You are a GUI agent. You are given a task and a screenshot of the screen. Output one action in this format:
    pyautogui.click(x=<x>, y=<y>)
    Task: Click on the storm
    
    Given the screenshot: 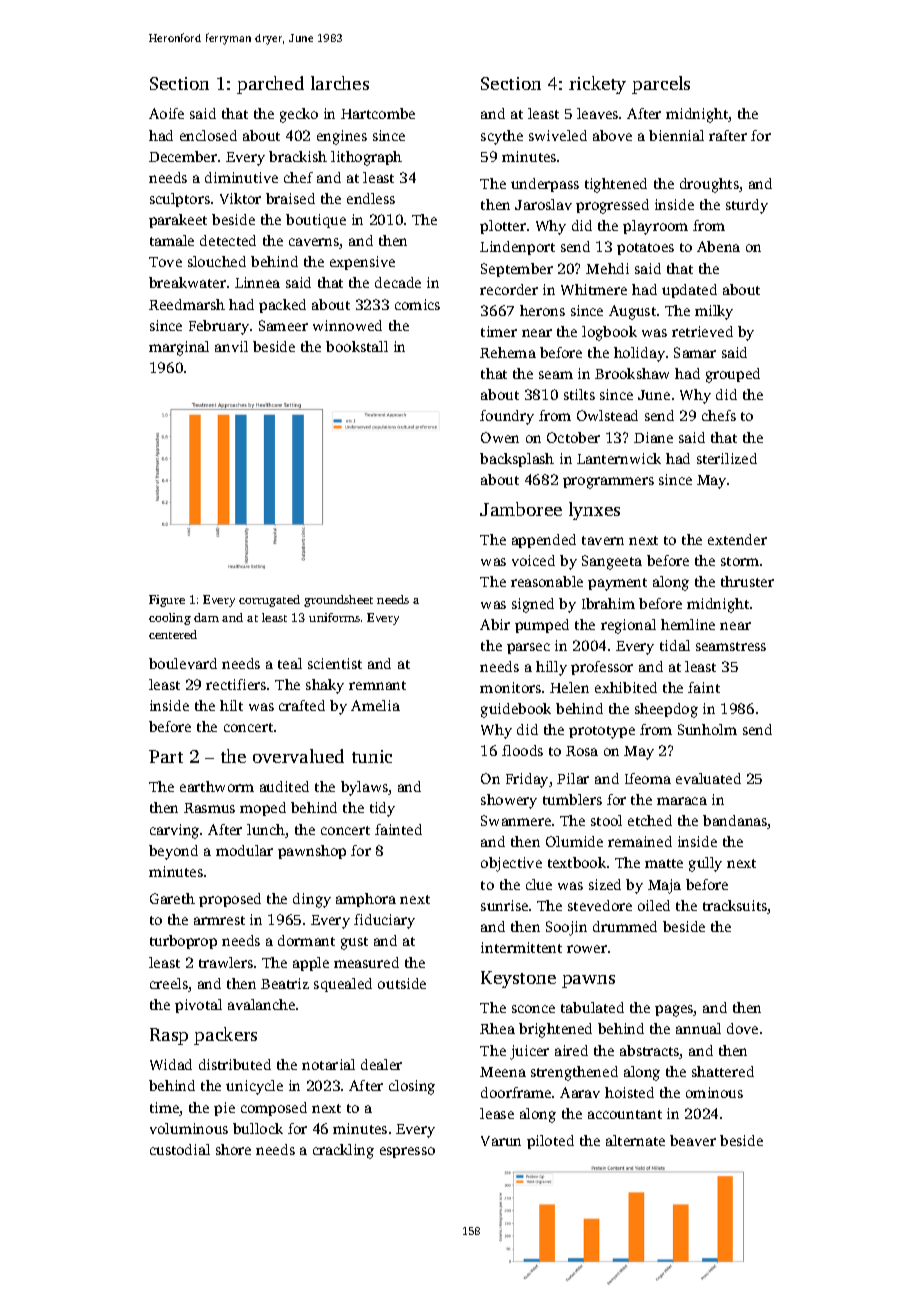 What is the action you would take?
    pyautogui.click(x=740, y=561)
